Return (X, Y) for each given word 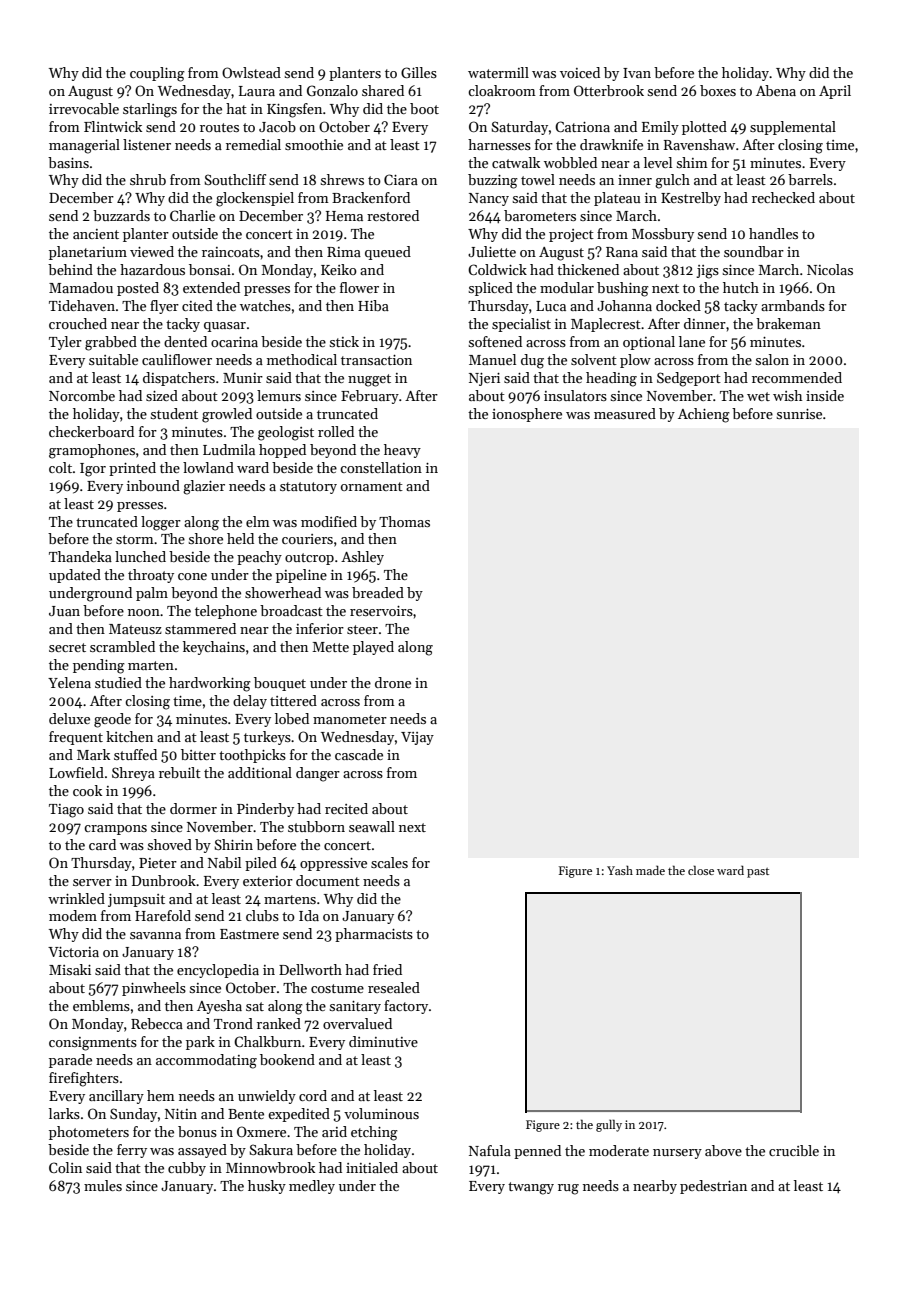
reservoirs (381, 611)
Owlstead (251, 72)
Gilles (419, 72)
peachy (259, 558)
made (650, 870)
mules (103, 1185)
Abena (776, 90)
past (758, 873)
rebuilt (180, 772)
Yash (620, 870)
